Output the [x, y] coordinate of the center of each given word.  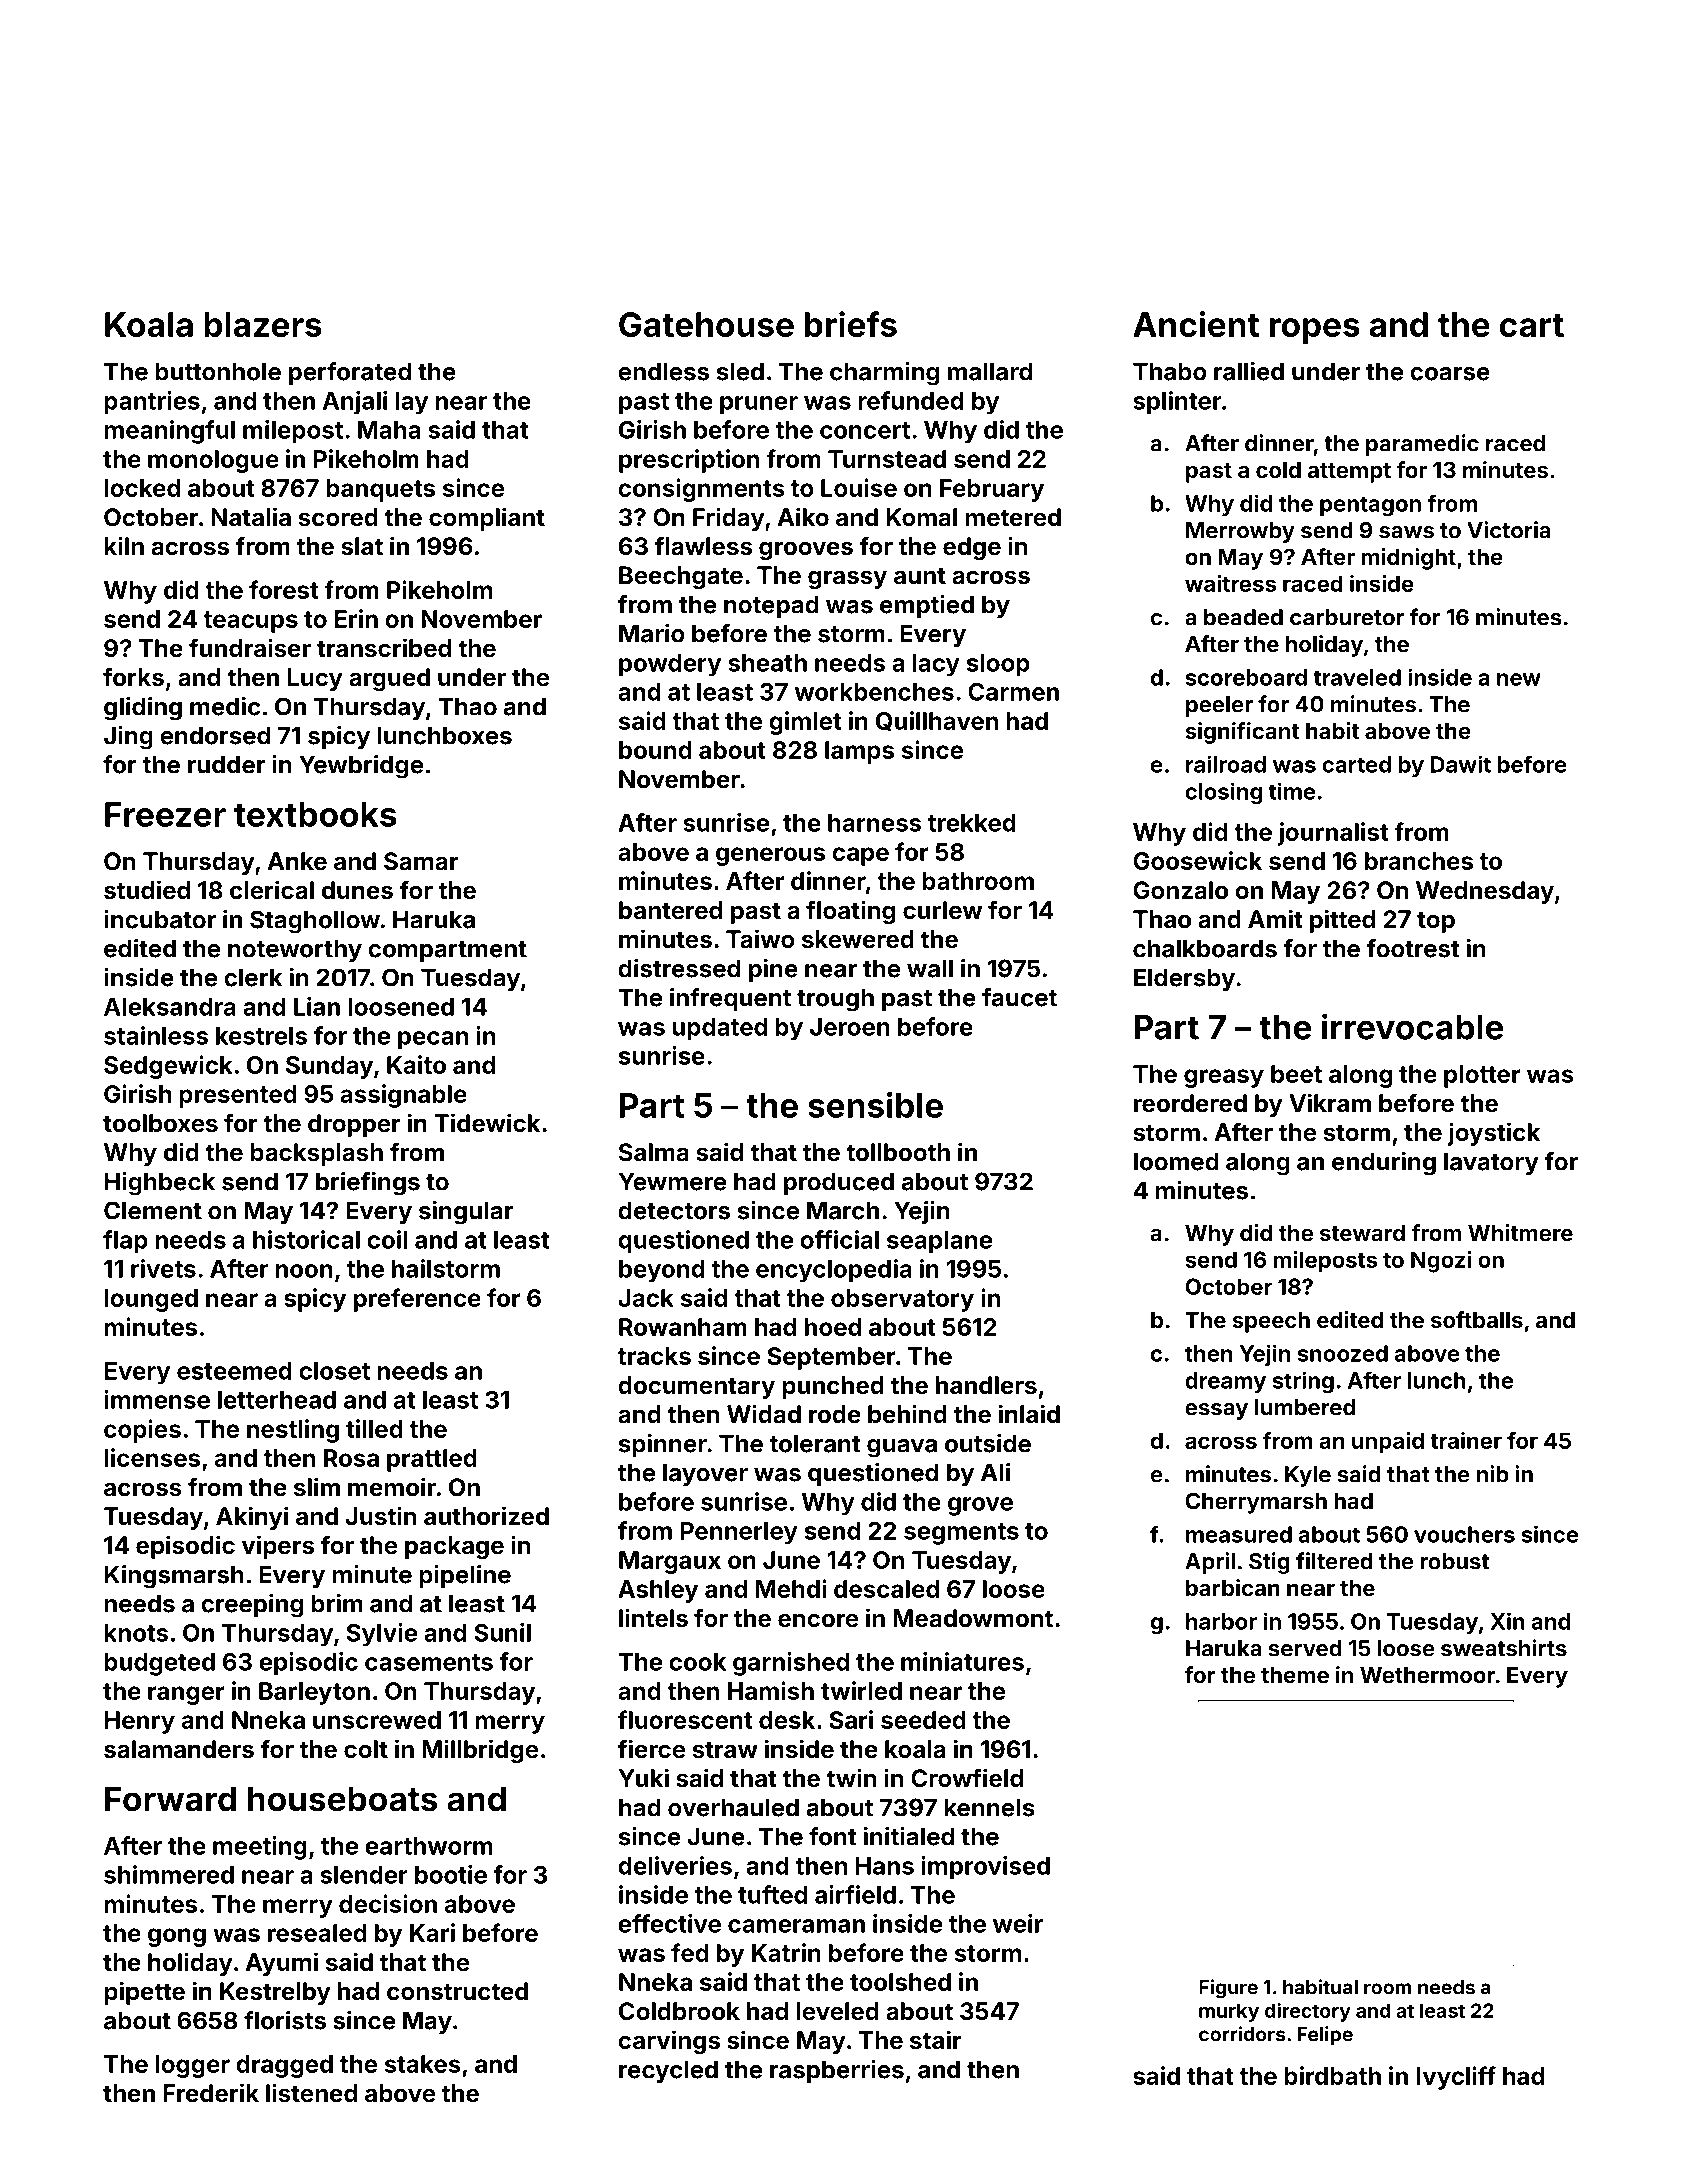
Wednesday [1485, 892]
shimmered [169, 1874]
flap [125, 1242]
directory [1308, 2012]
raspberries [837, 2071]
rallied [1249, 371]
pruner [759, 405]
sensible [875, 1105]
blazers [263, 324]
